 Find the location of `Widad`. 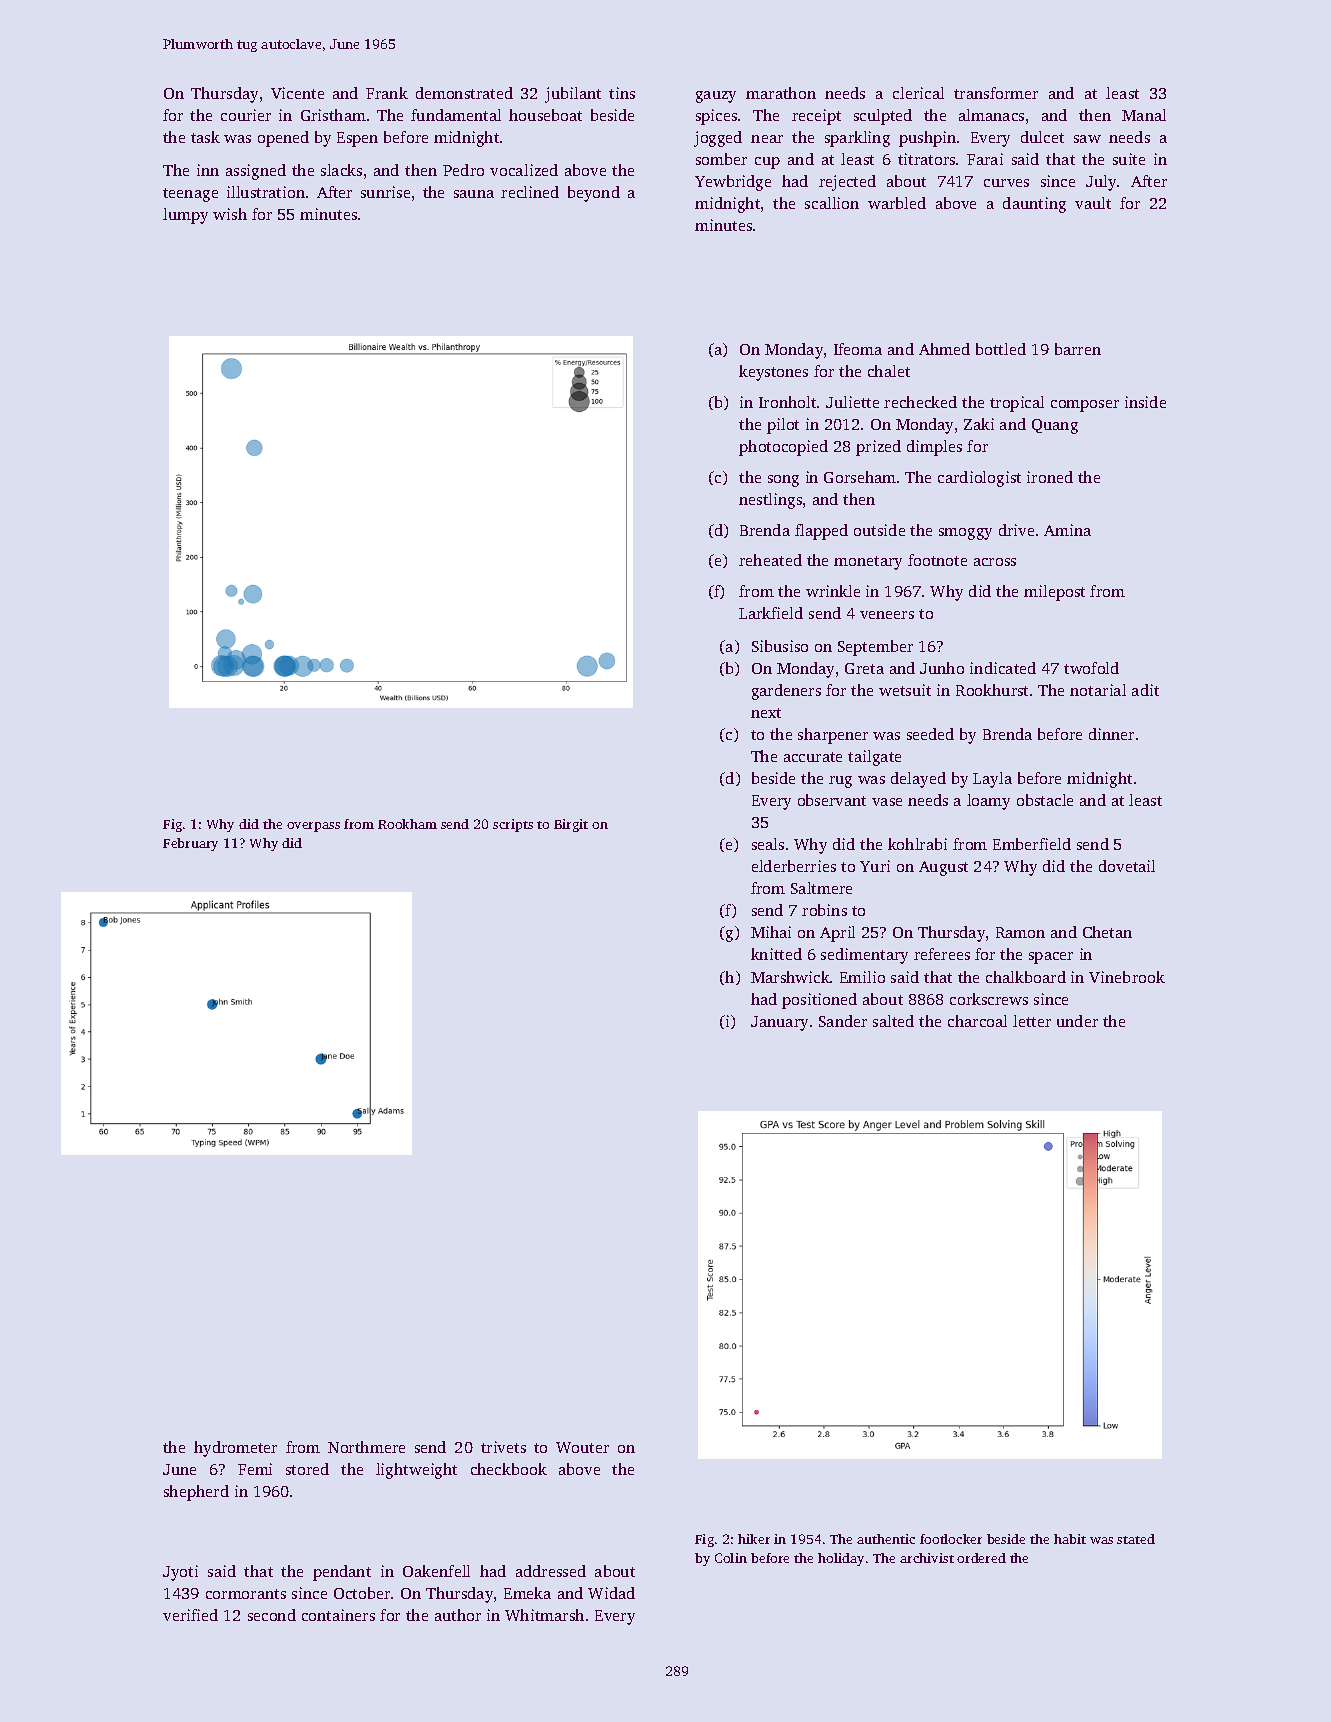

Widad is located at coordinates (611, 1593).
